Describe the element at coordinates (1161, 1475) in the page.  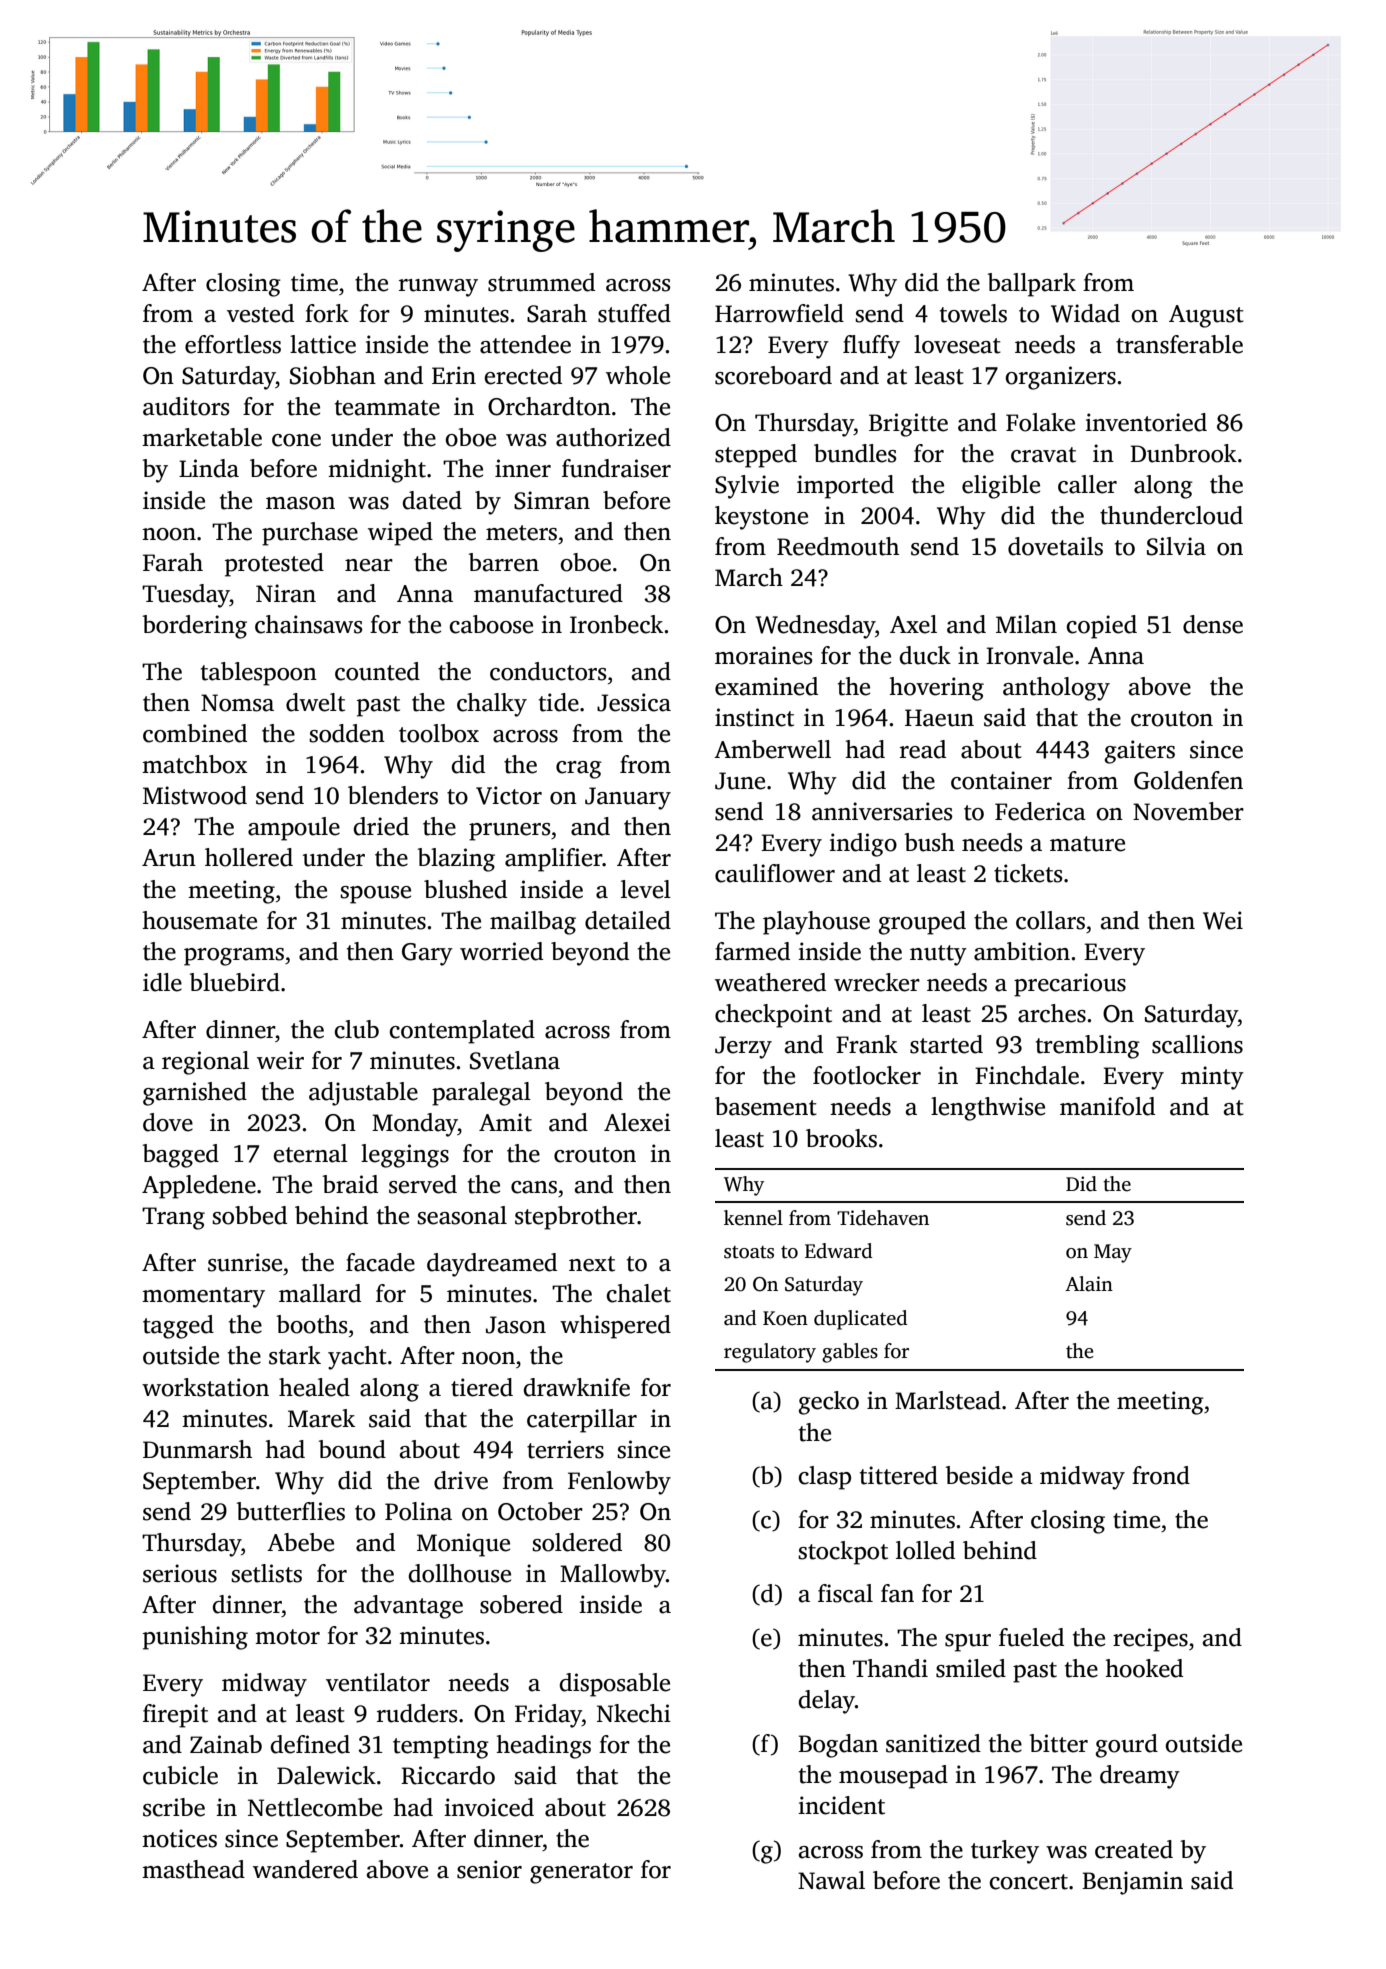
I see `frond` at that location.
